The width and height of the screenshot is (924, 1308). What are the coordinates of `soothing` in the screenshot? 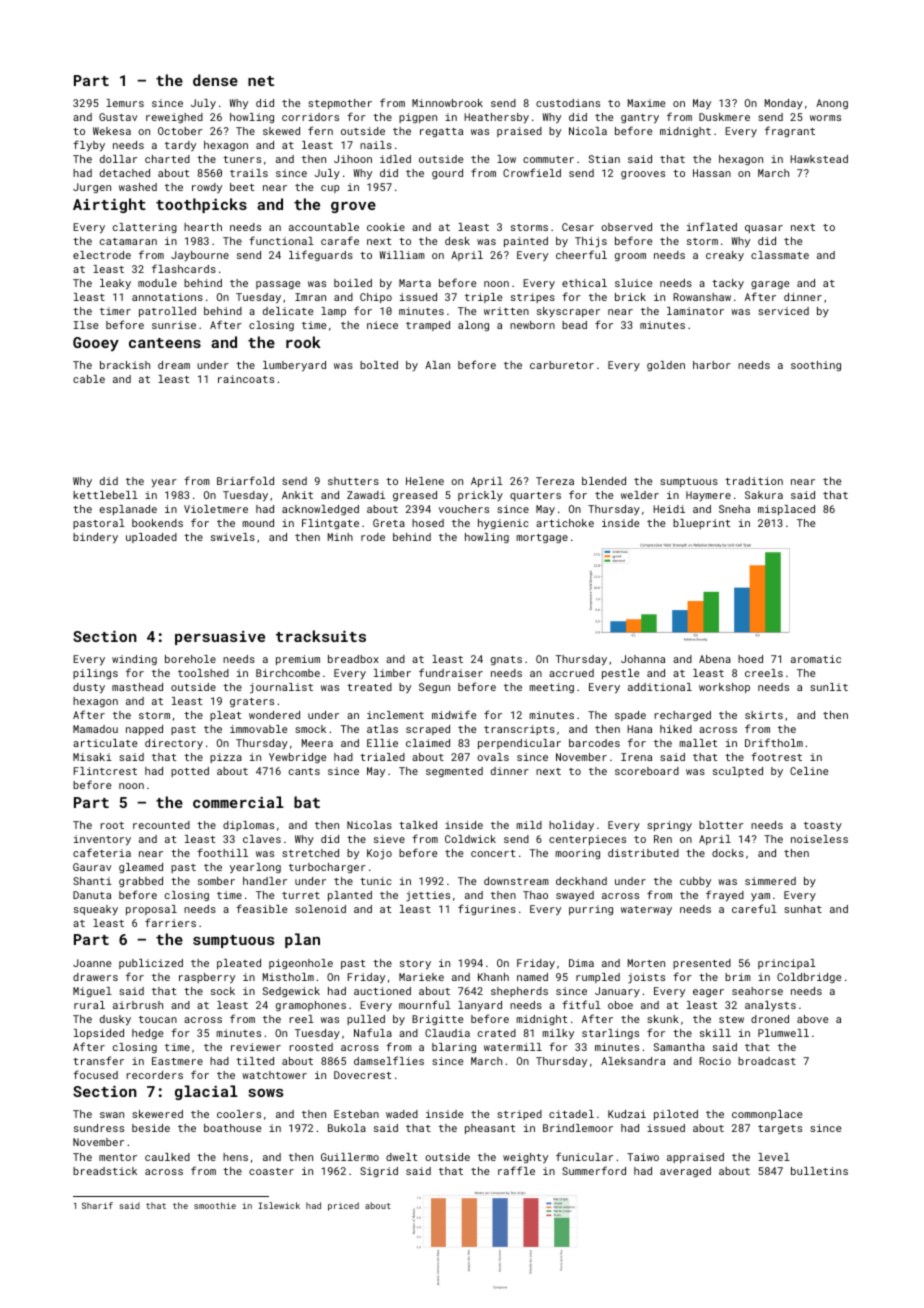 It's located at (816, 366).
